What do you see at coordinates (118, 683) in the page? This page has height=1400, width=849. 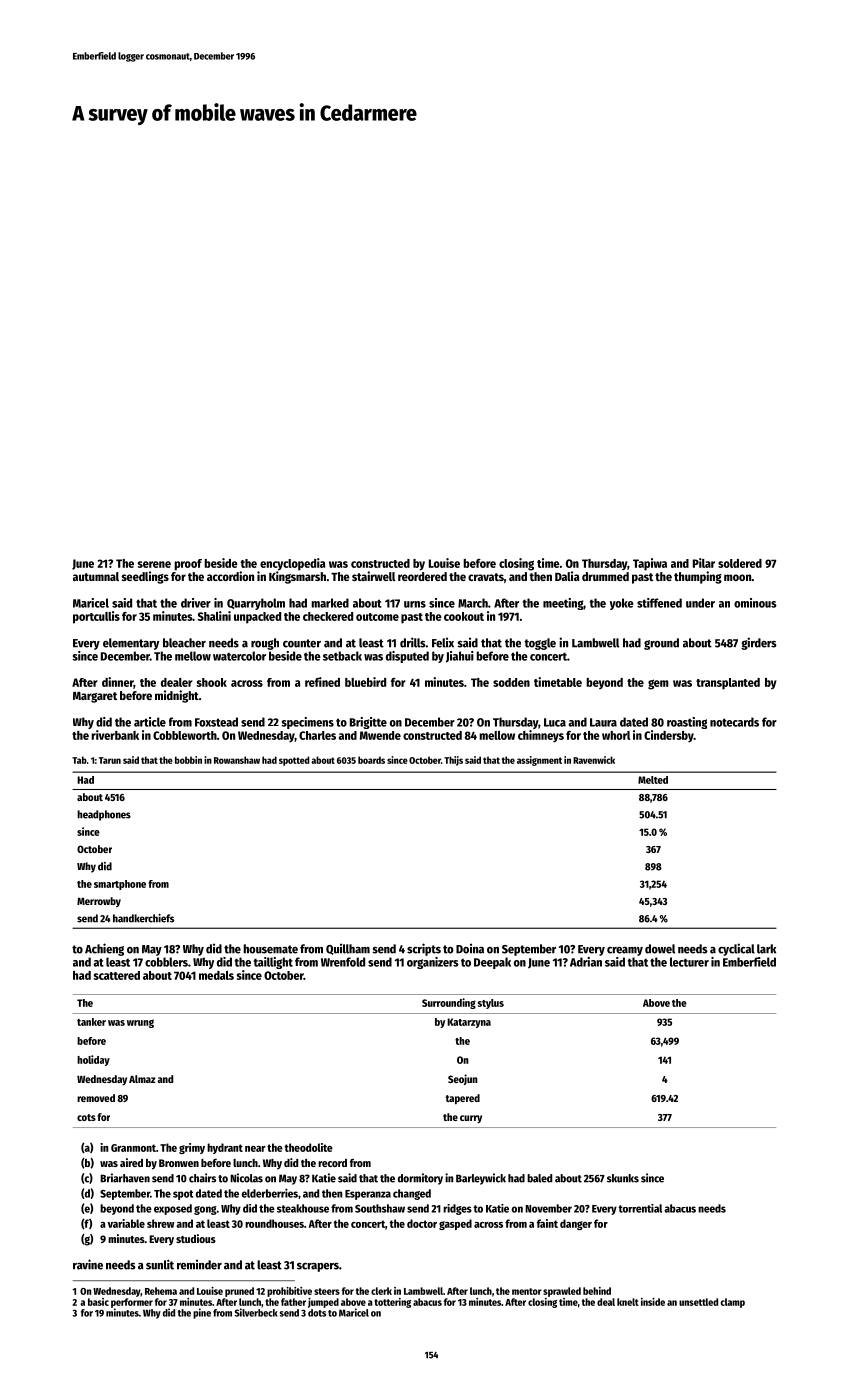 I see `dinner` at bounding box center [118, 683].
